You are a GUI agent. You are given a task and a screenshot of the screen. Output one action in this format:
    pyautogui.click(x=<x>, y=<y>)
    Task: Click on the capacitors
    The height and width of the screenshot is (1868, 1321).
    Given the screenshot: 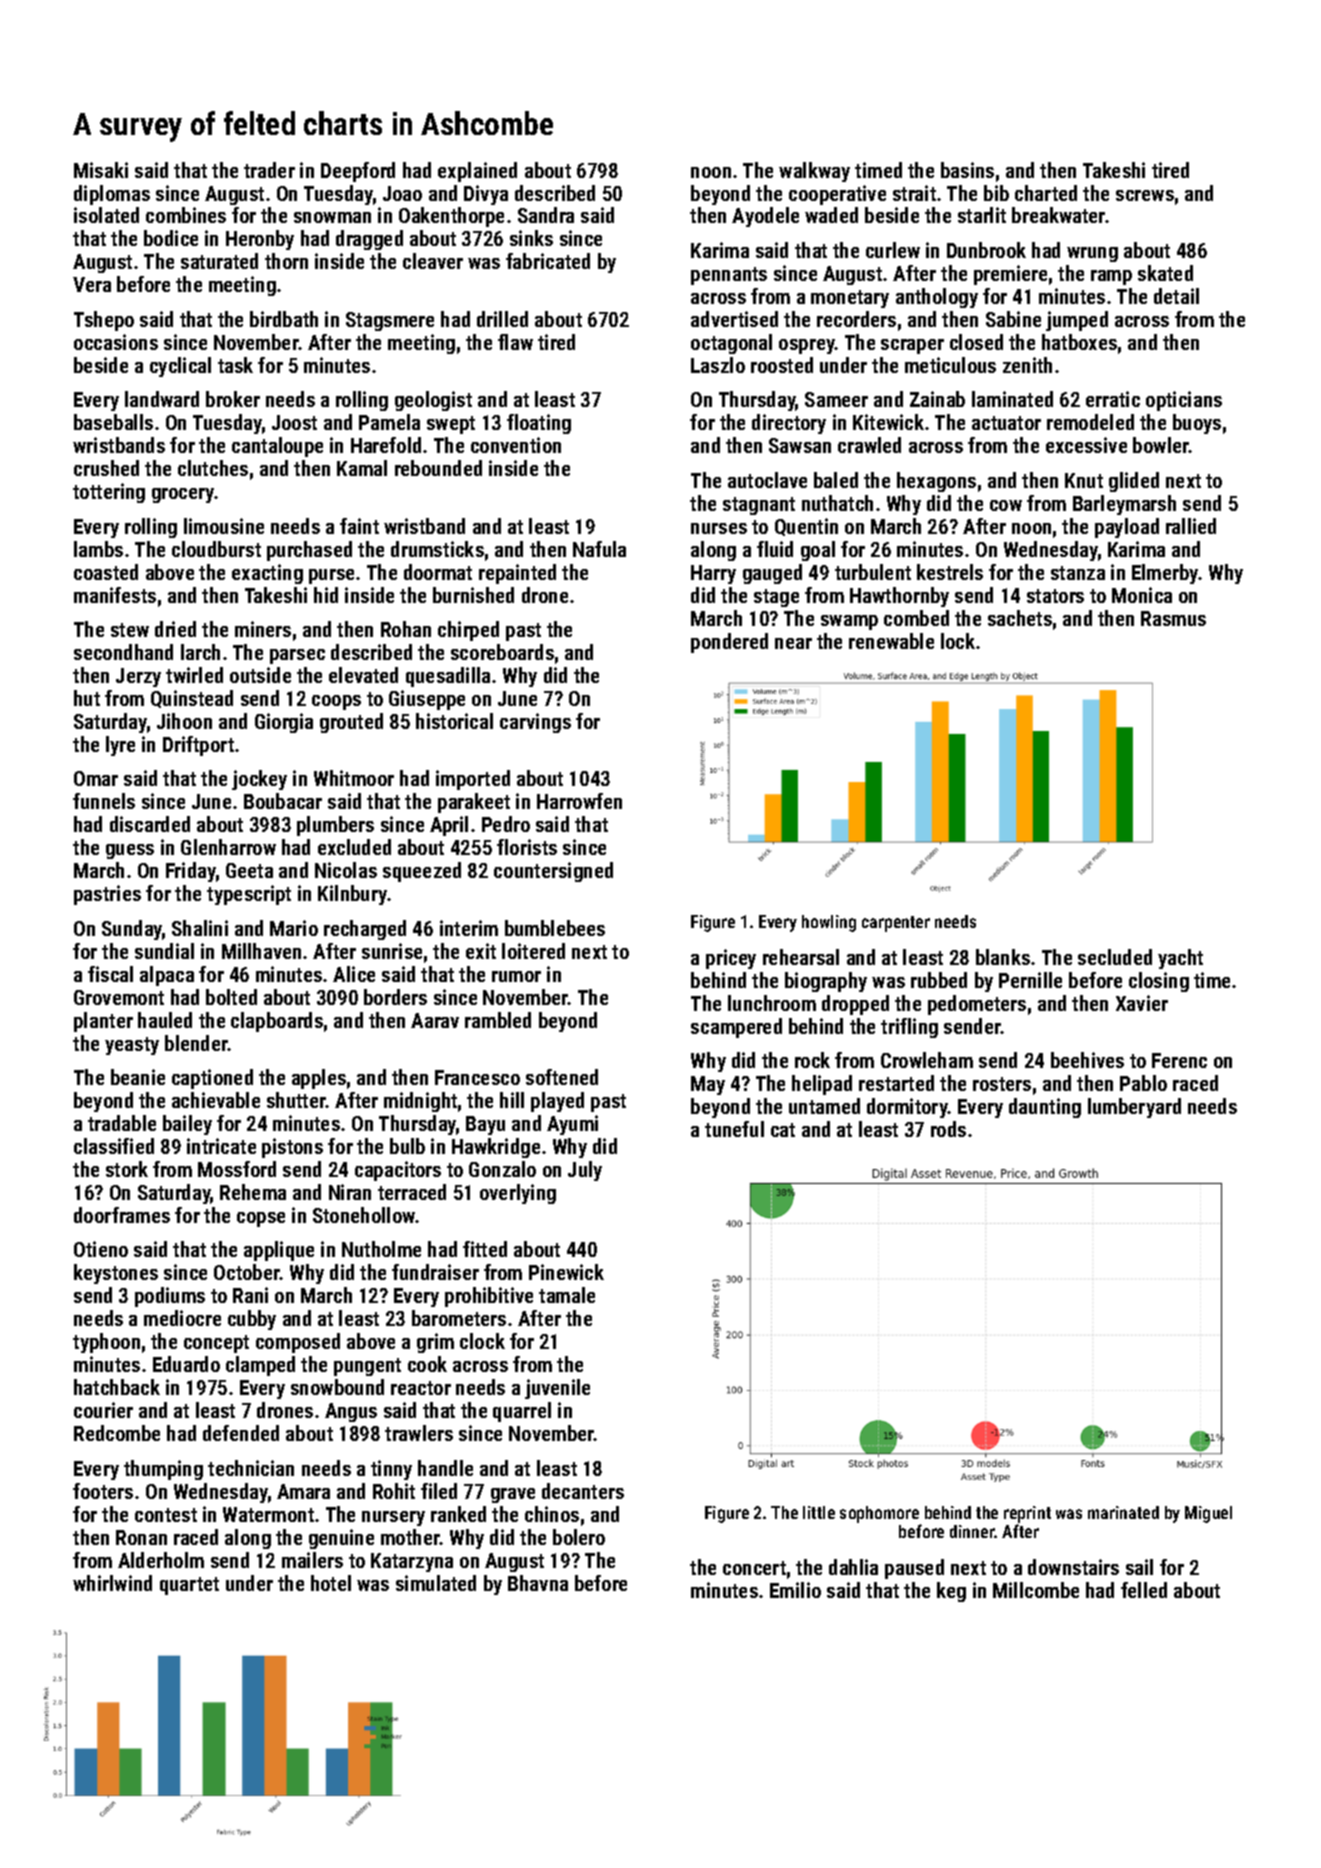 What is the action you would take?
    pyautogui.click(x=398, y=1171)
